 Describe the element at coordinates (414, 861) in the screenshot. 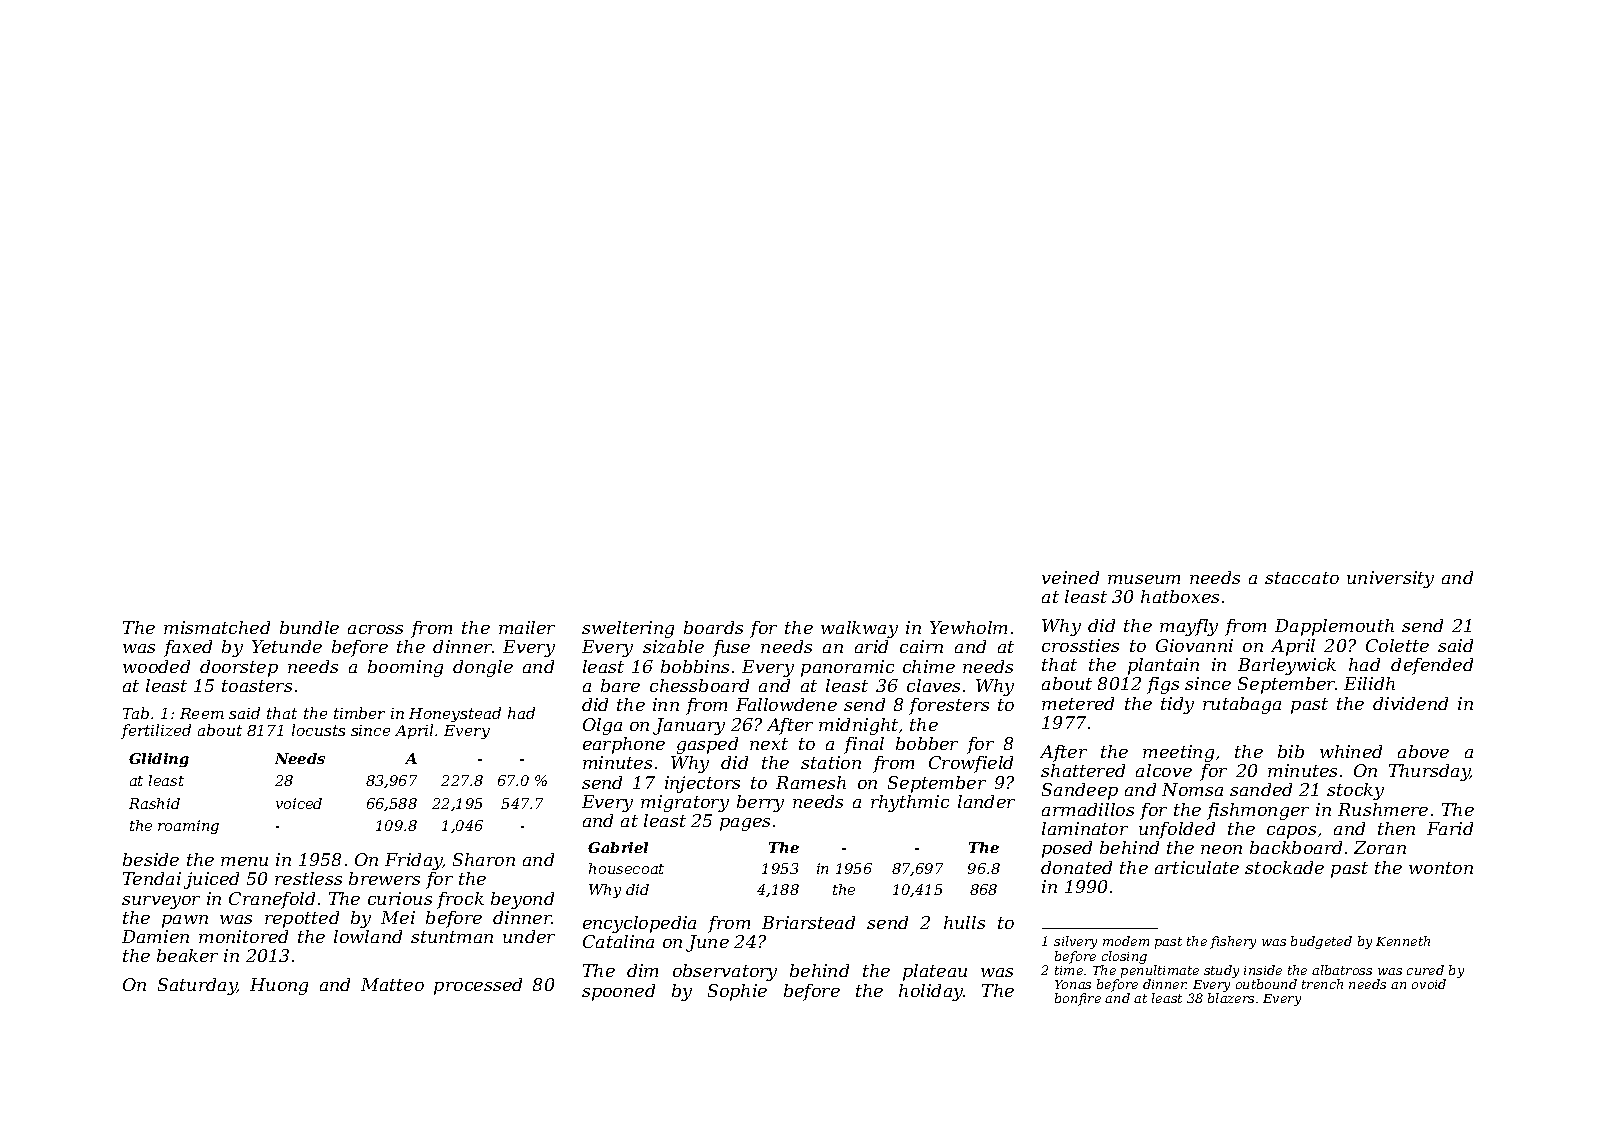

I see `Friday` at that location.
